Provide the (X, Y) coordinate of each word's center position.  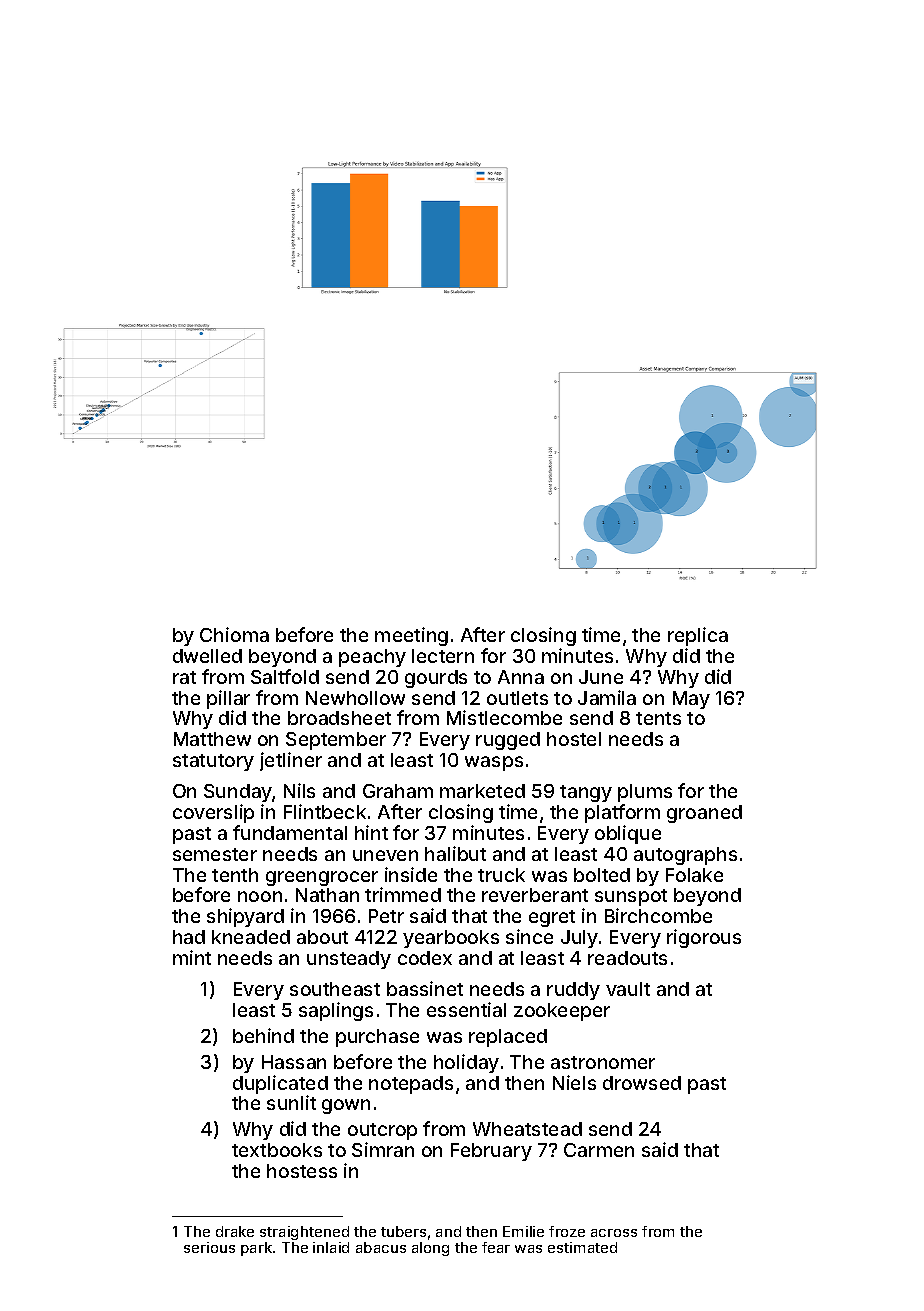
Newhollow (355, 698)
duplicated (280, 1084)
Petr (386, 916)
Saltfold (285, 676)
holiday (466, 1063)
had (189, 937)
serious (209, 1247)
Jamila (607, 697)
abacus (381, 1247)
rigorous (704, 938)
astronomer (603, 1062)
